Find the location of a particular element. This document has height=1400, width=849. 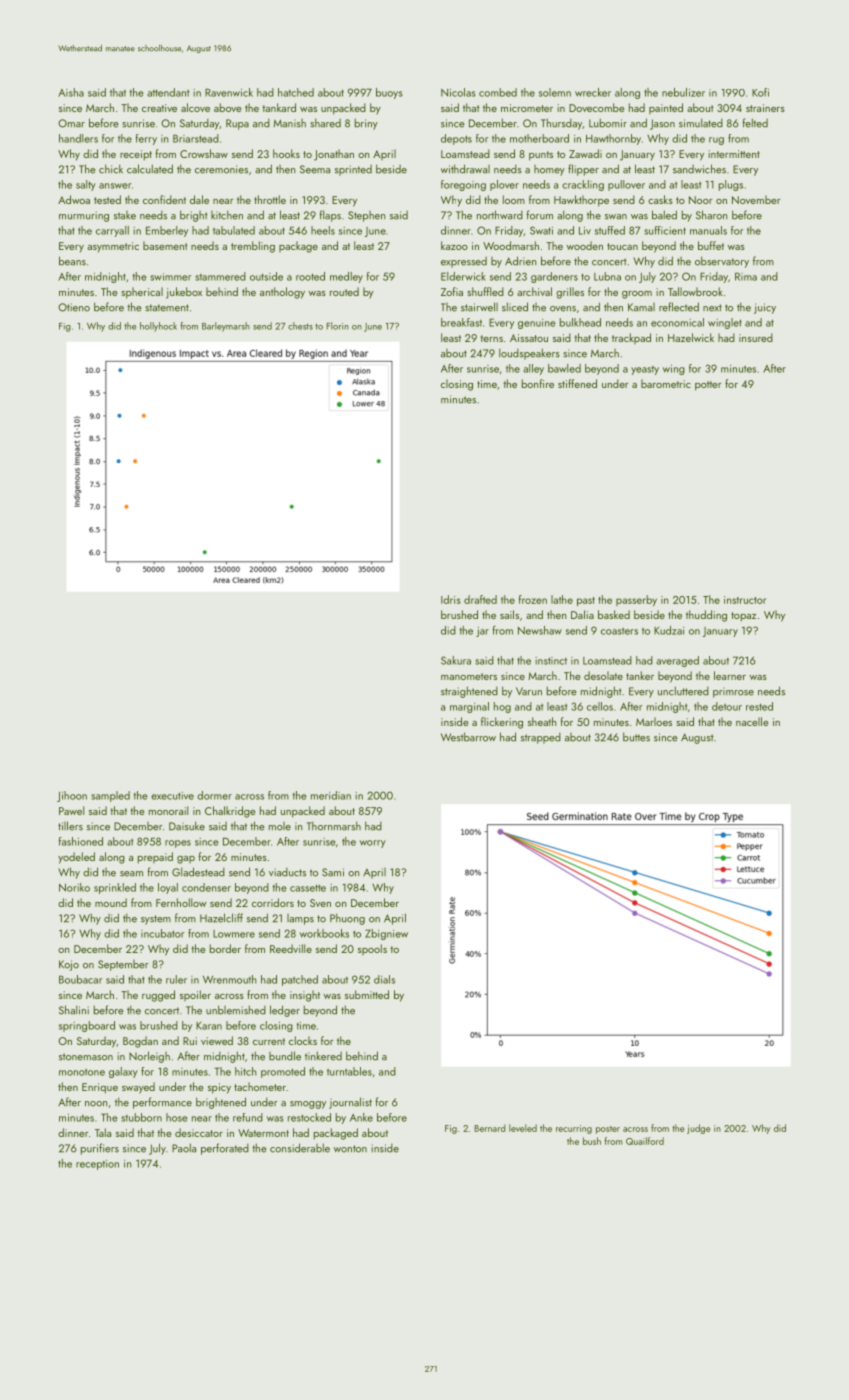

wrecker is located at coordinates (593, 92).
